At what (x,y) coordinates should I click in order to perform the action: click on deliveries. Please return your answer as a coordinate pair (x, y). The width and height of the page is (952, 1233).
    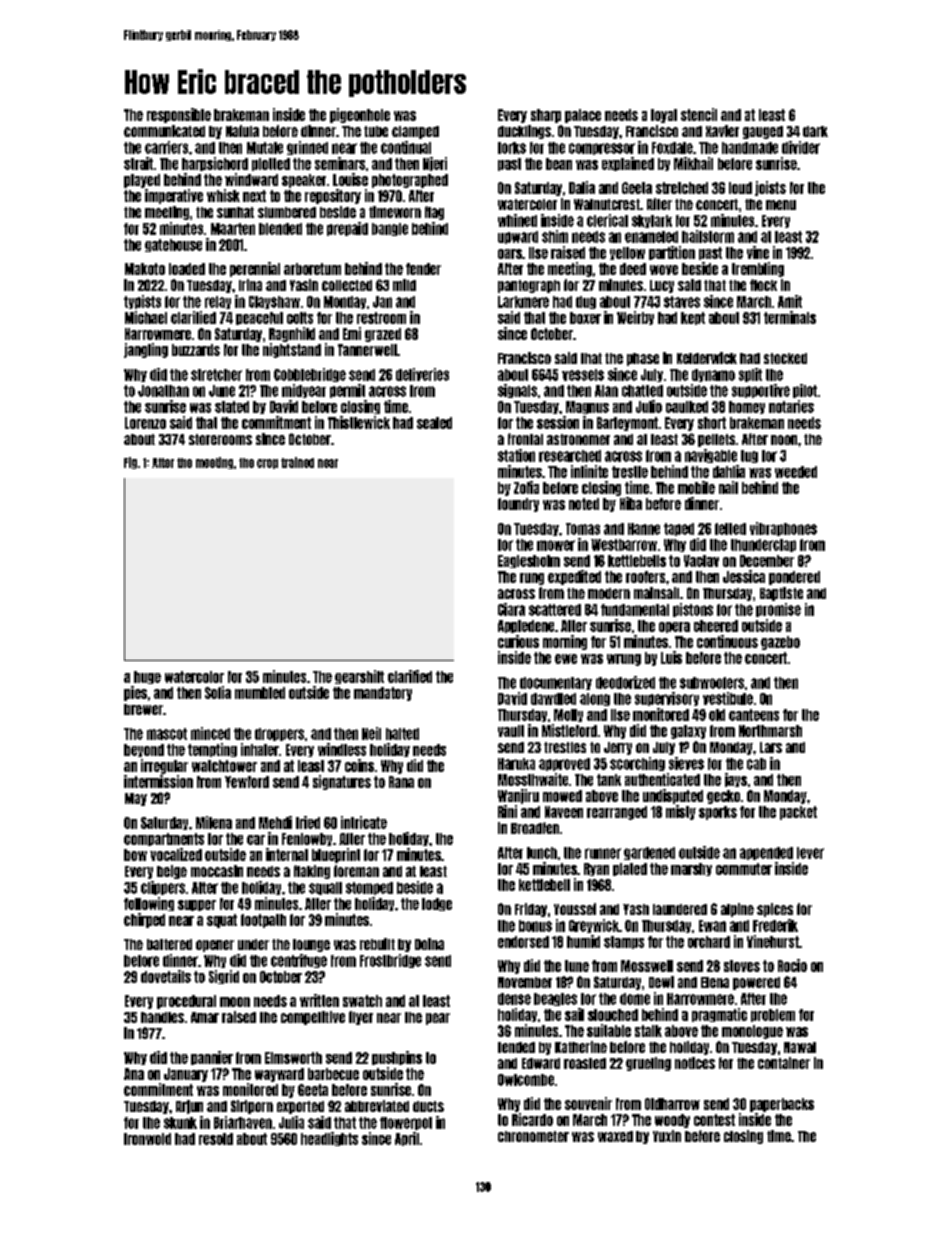
    Looking at the image, I should click on (422, 374).
